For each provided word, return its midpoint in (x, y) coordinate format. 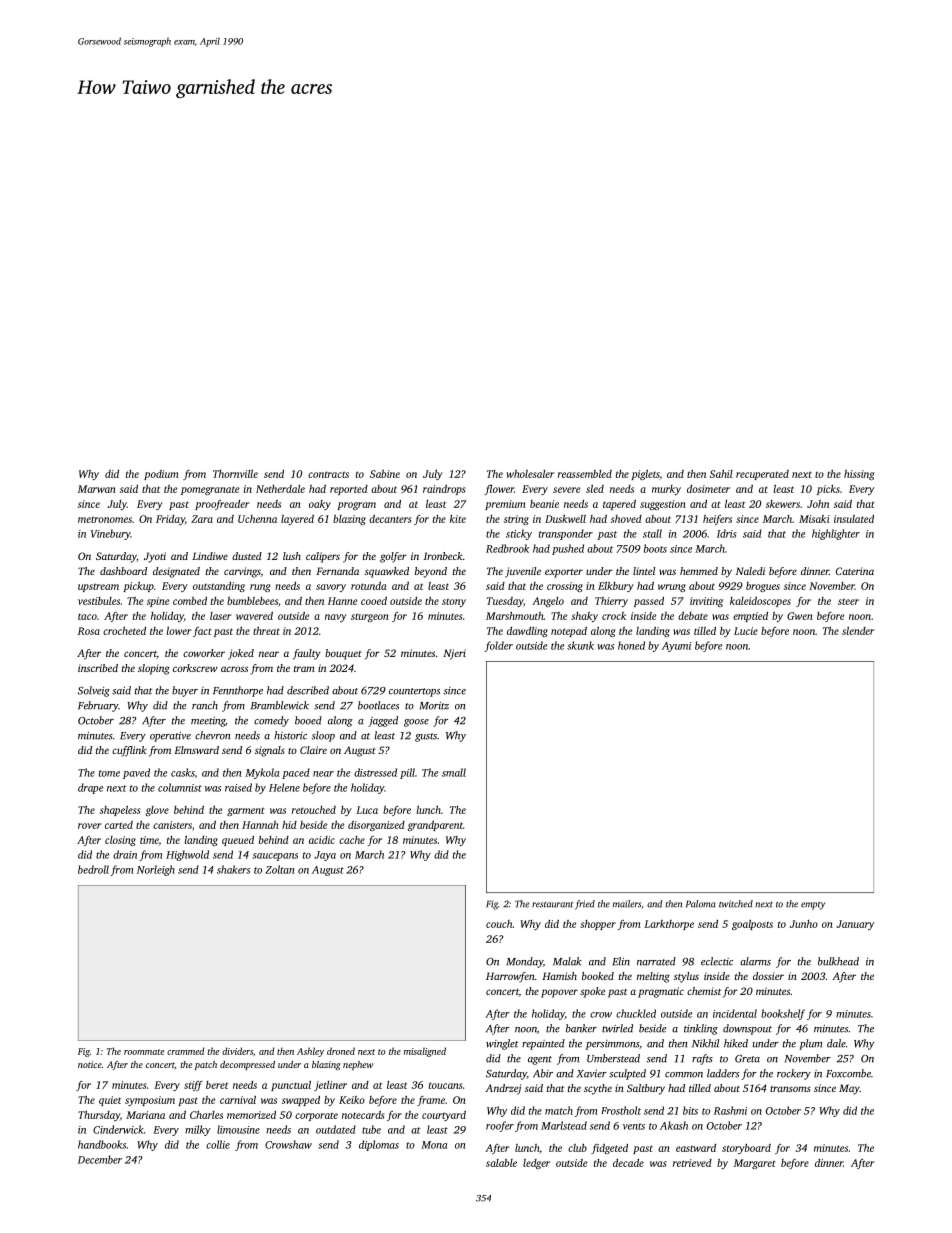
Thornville (235, 474)
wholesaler (530, 474)
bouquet (343, 654)
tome (109, 773)
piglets (645, 475)
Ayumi (676, 647)
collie (218, 1144)
